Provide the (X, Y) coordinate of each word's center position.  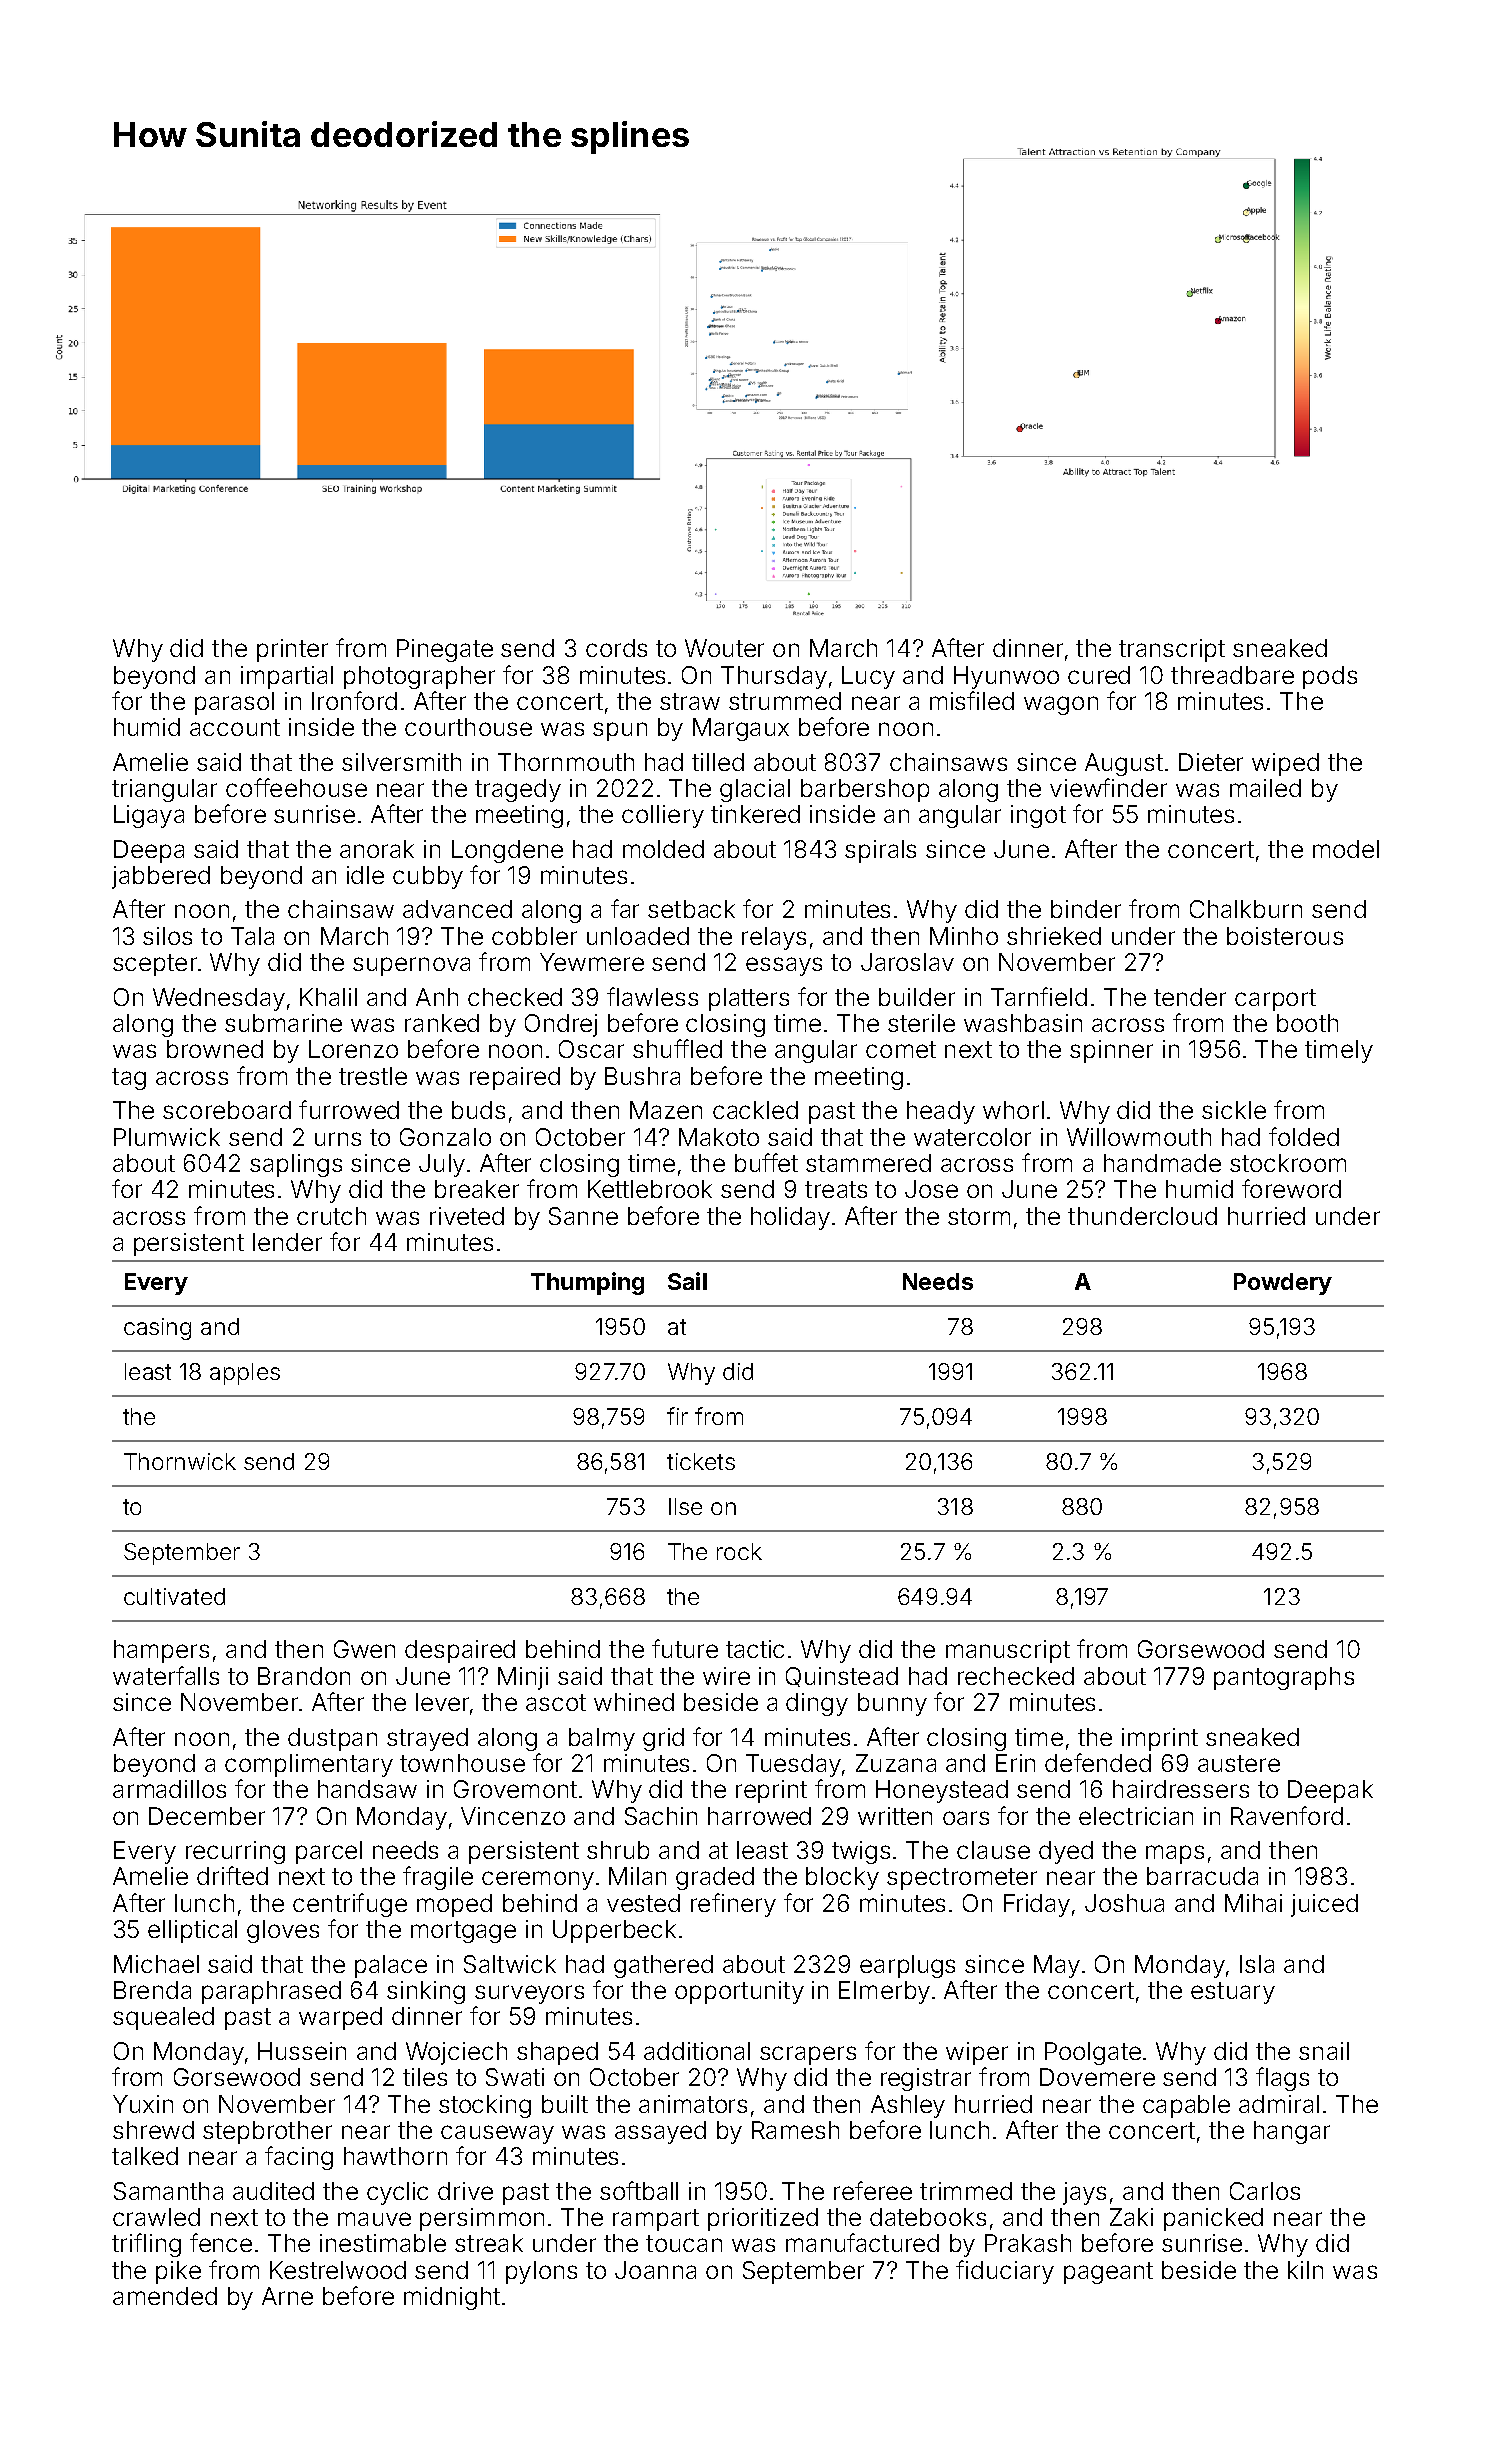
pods (1330, 677)
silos (167, 936)
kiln (1305, 2270)
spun (620, 731)
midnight (452, 2298)
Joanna (655, 2270)
